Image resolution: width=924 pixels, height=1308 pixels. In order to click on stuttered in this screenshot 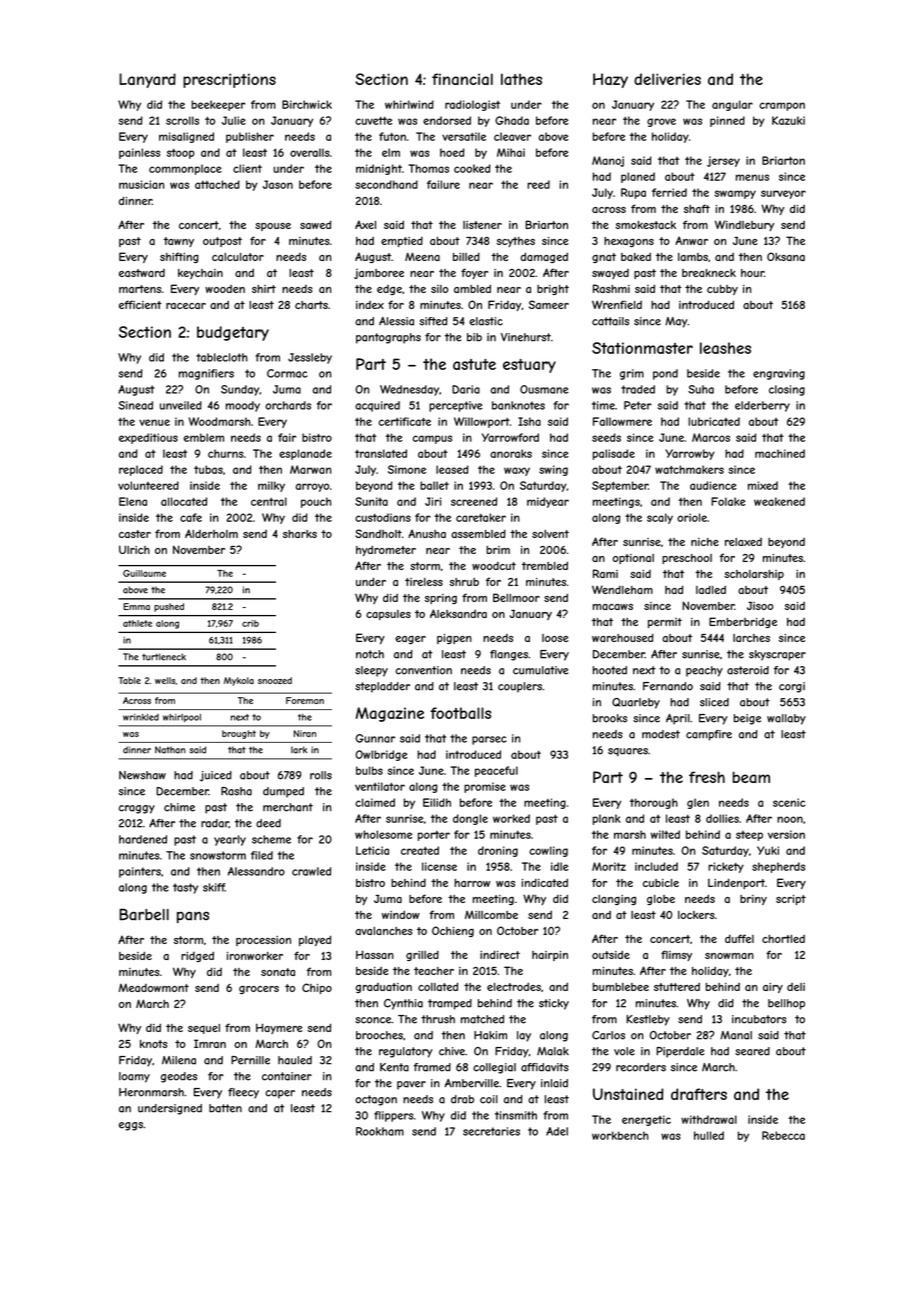, I will do `click(677, 987)`.
